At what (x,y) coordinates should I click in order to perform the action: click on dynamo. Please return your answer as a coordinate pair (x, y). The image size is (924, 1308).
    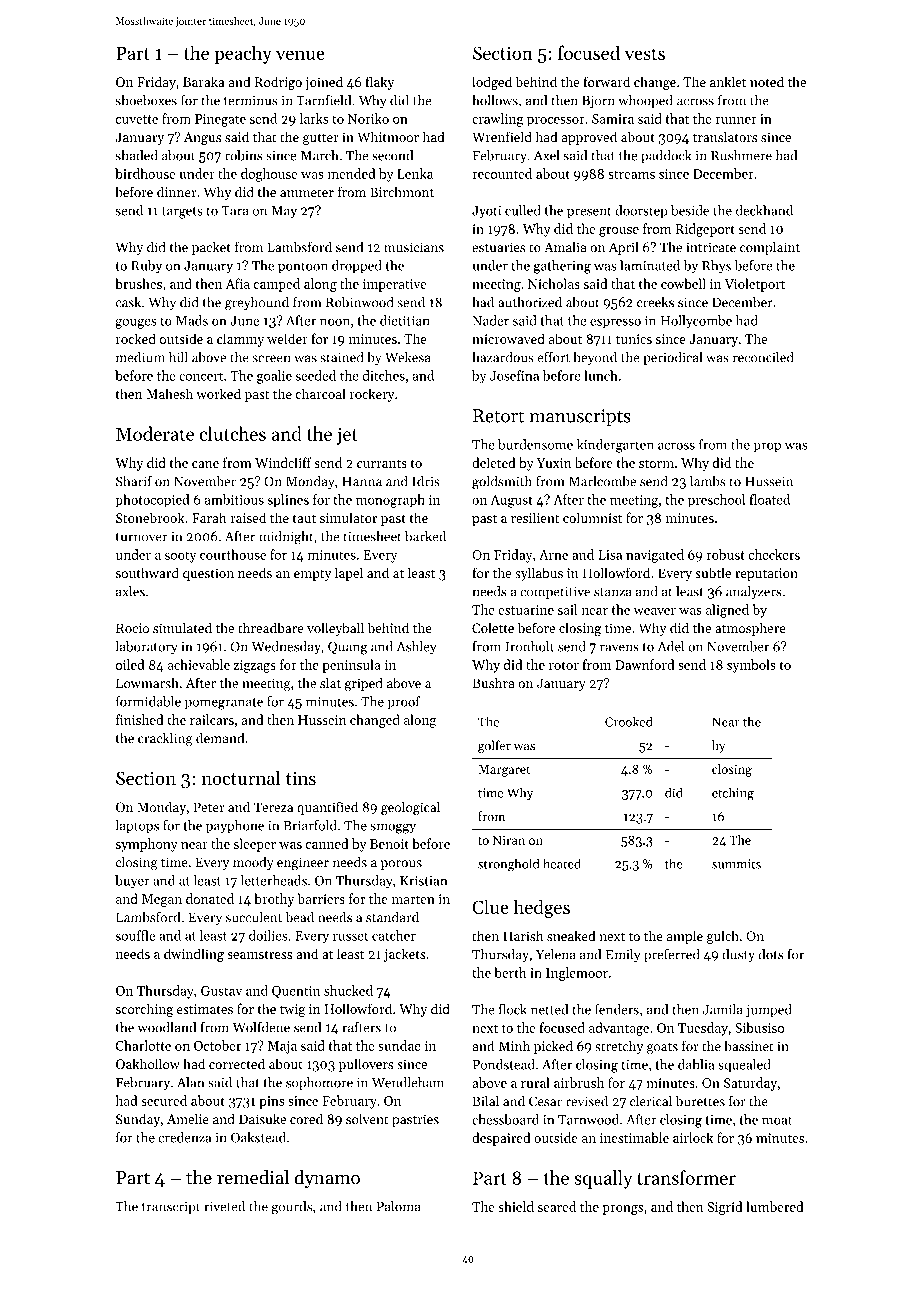
    Looking at the image, I should click on (327, 1179).
